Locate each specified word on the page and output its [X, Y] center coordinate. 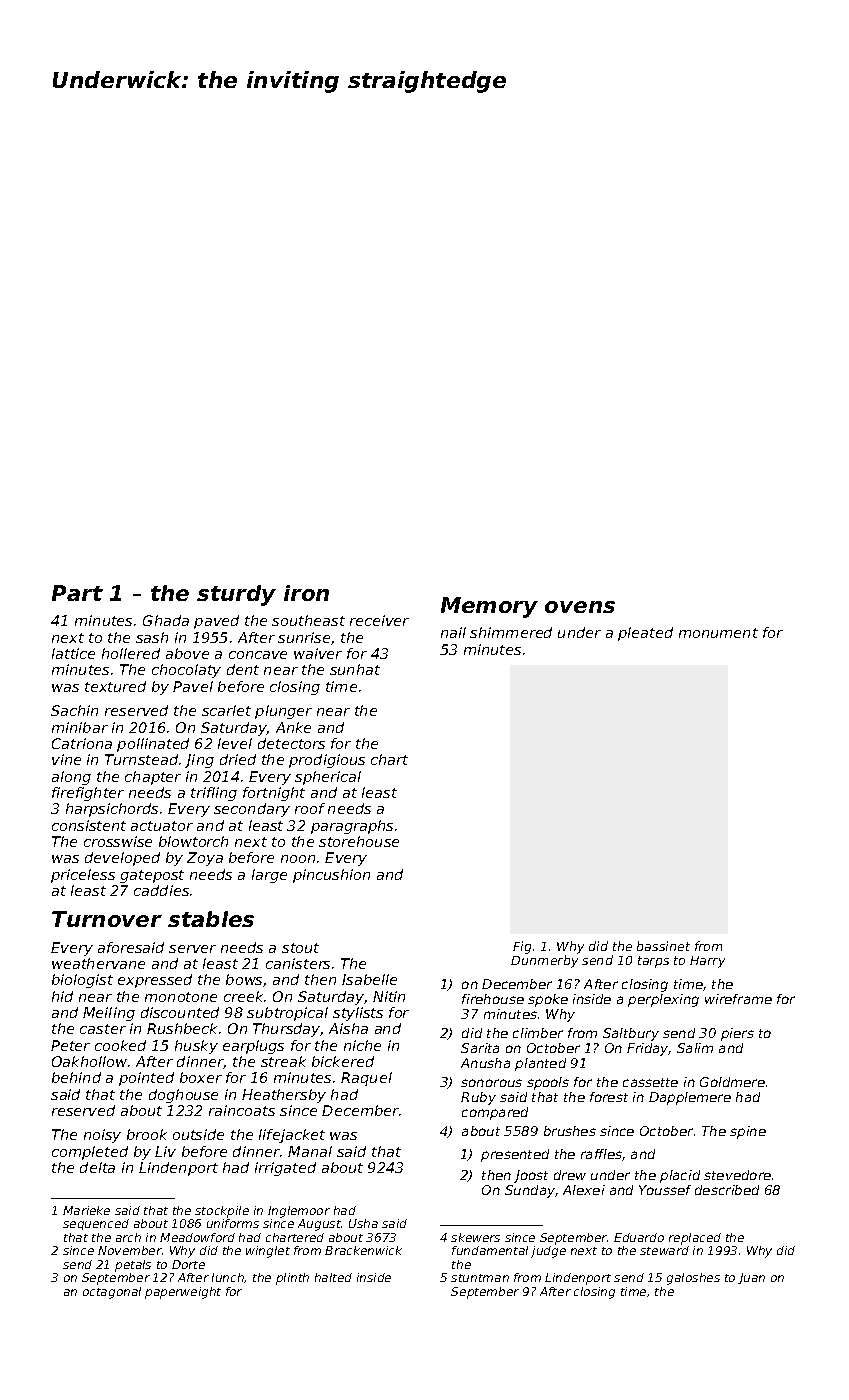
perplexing [663, 1000]
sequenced [96, 1224]
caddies [161, 890]
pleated [645, 634]
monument [718, 633]
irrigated [285, 1169]
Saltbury [631, 1034]
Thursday [287, 1030]
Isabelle [369, 979]
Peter [70, 1045]
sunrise [304, 637]
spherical [328, 778]
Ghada [166, 620]
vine [66, 759]
